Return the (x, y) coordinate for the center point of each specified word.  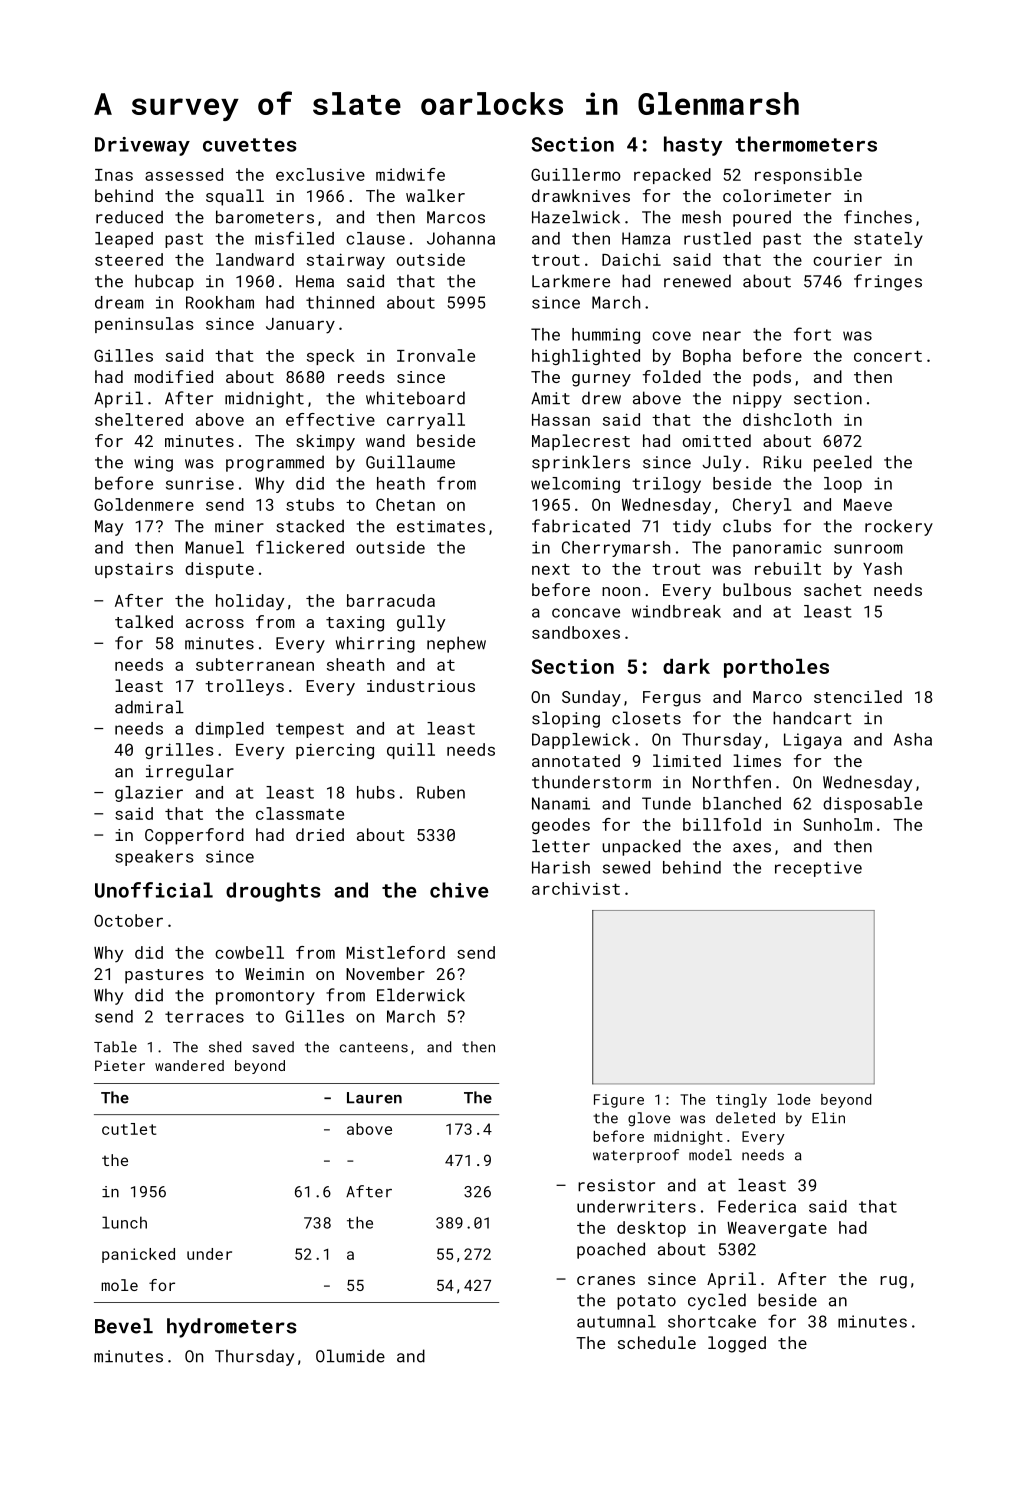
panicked (138, 1255)
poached (611, 1250)
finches (878, 217)
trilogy (666, 485)
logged (737, 1344)
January (300, 326)
